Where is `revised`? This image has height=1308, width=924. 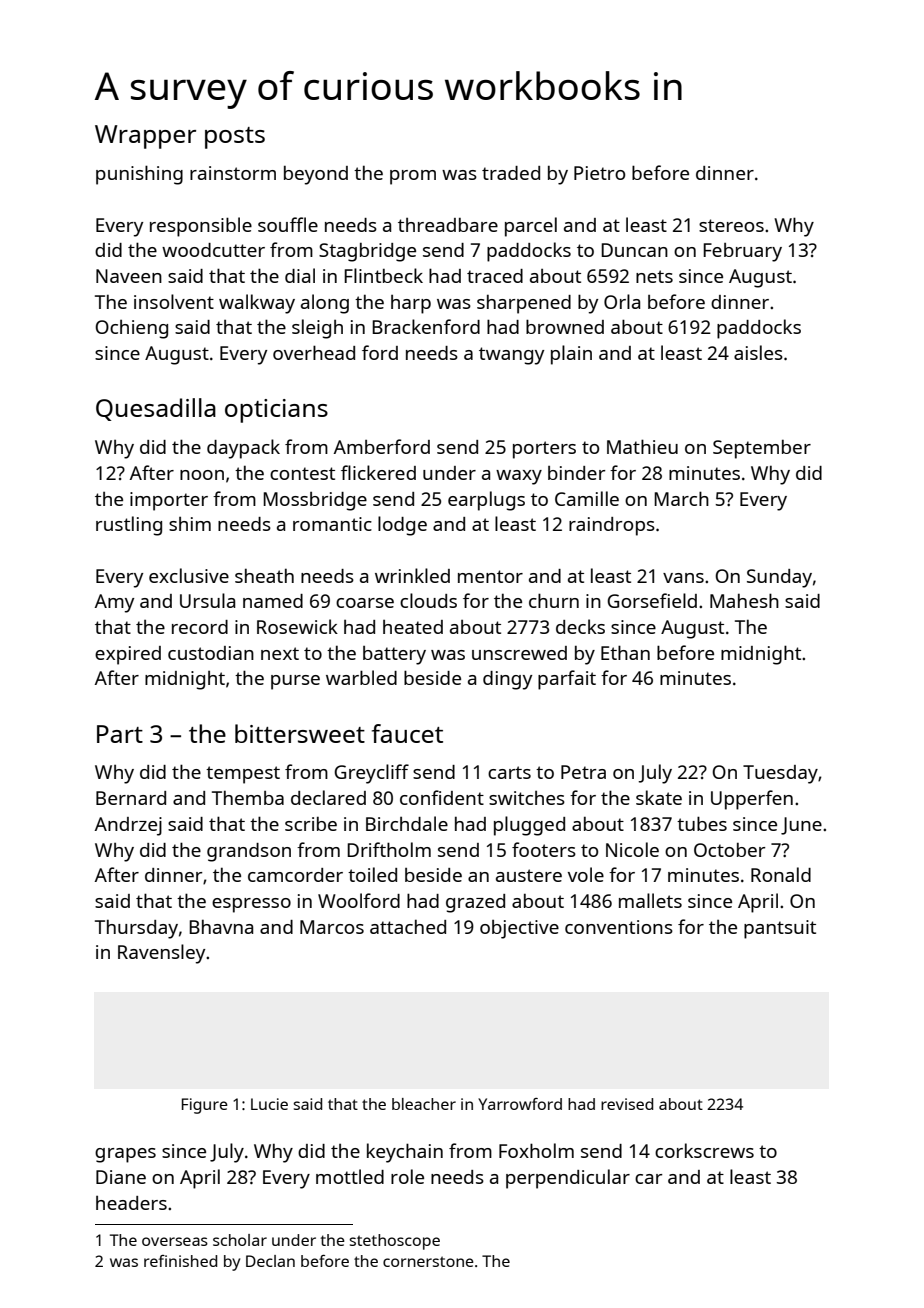
revised is located at coordinates (627, 1104).
